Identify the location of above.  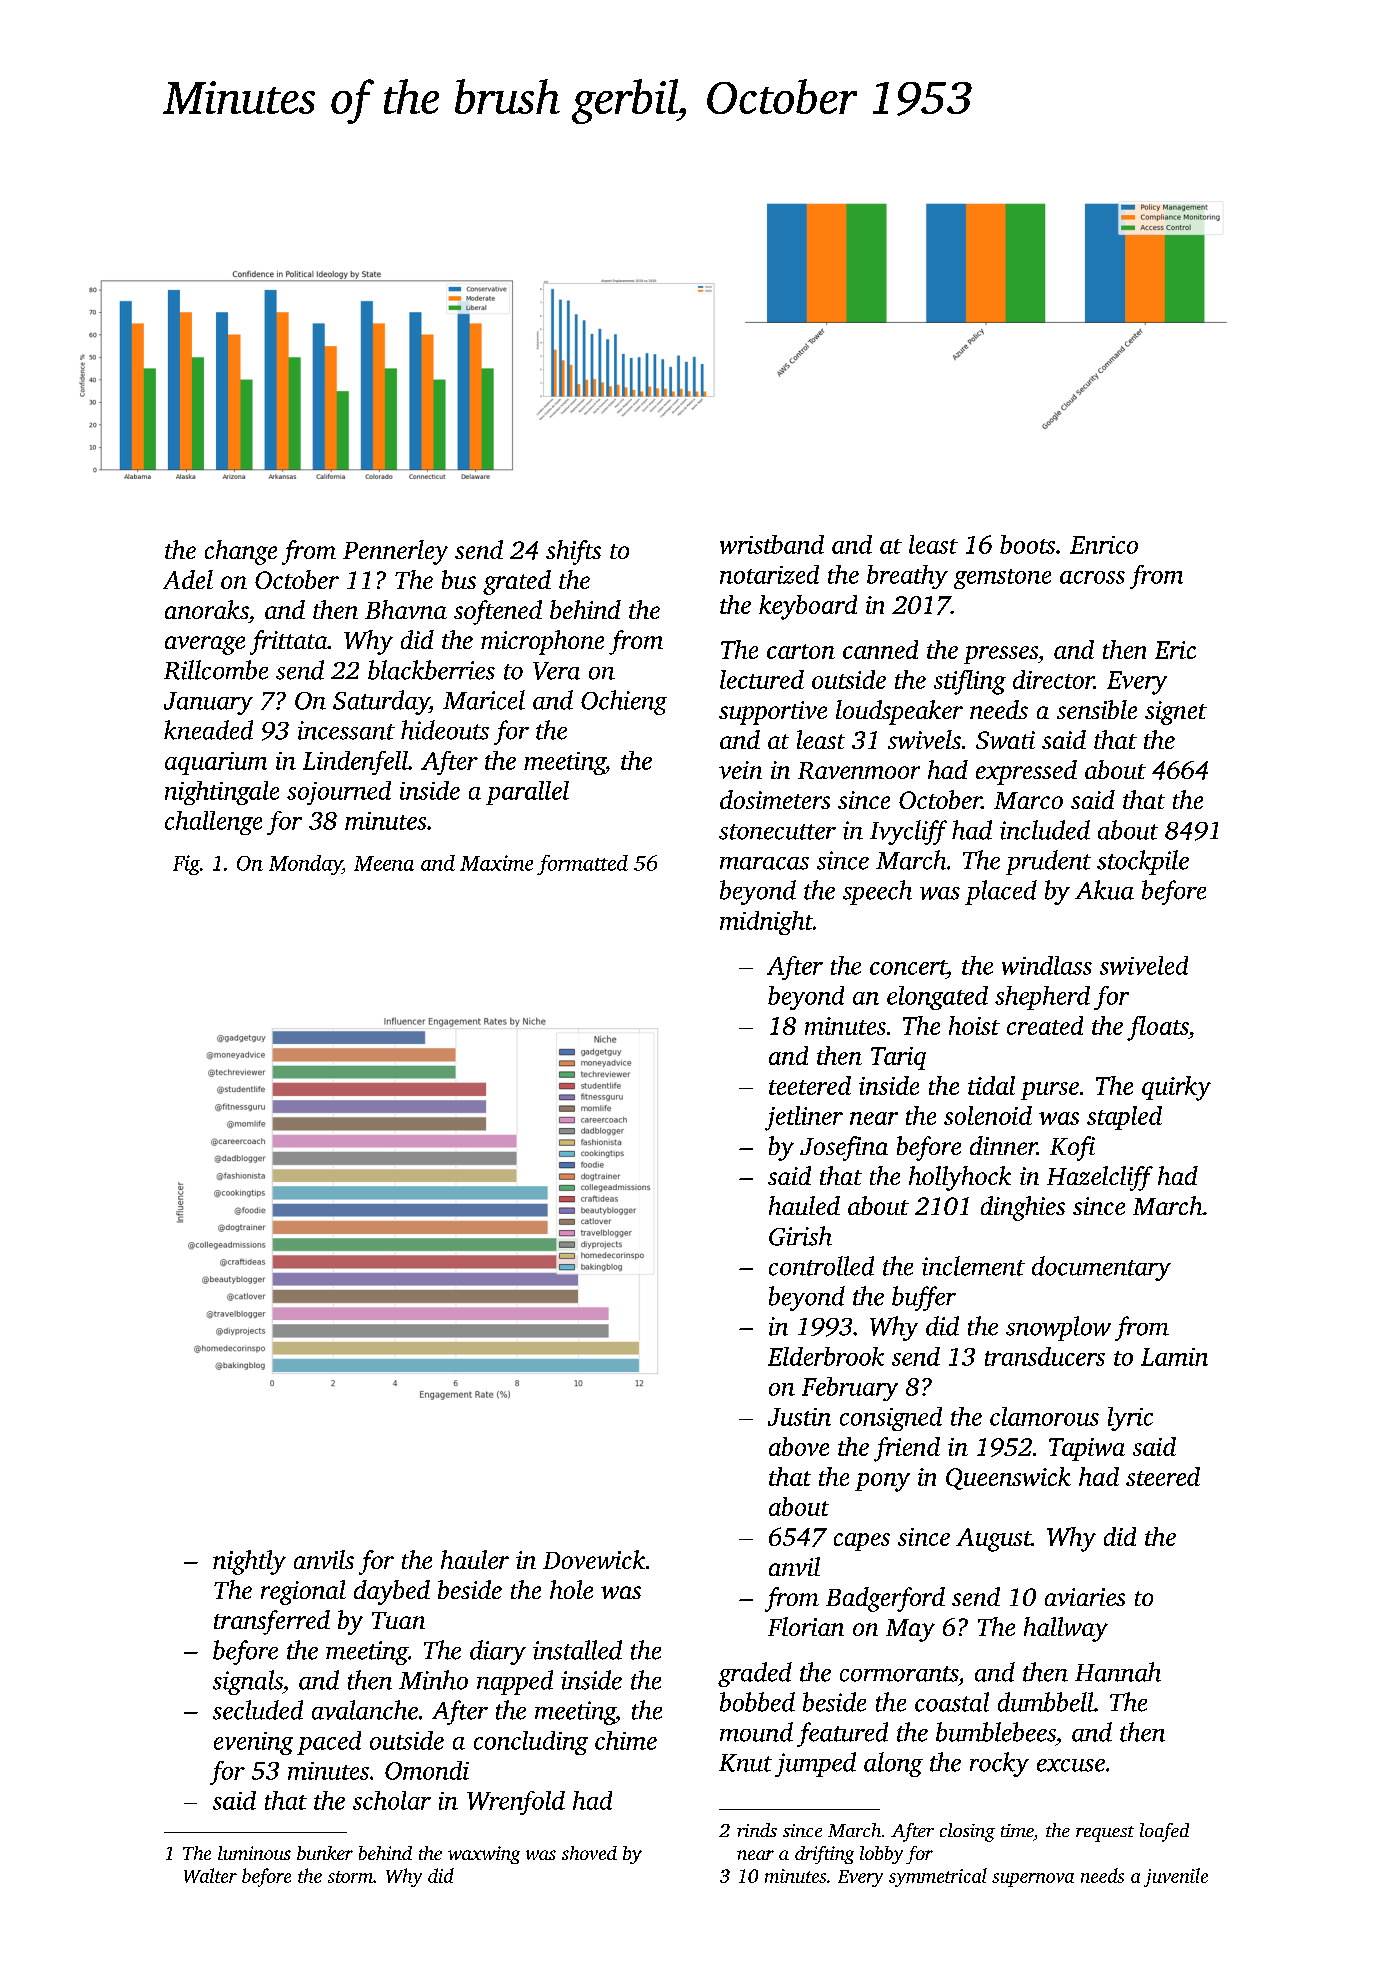
(799, 1446).
